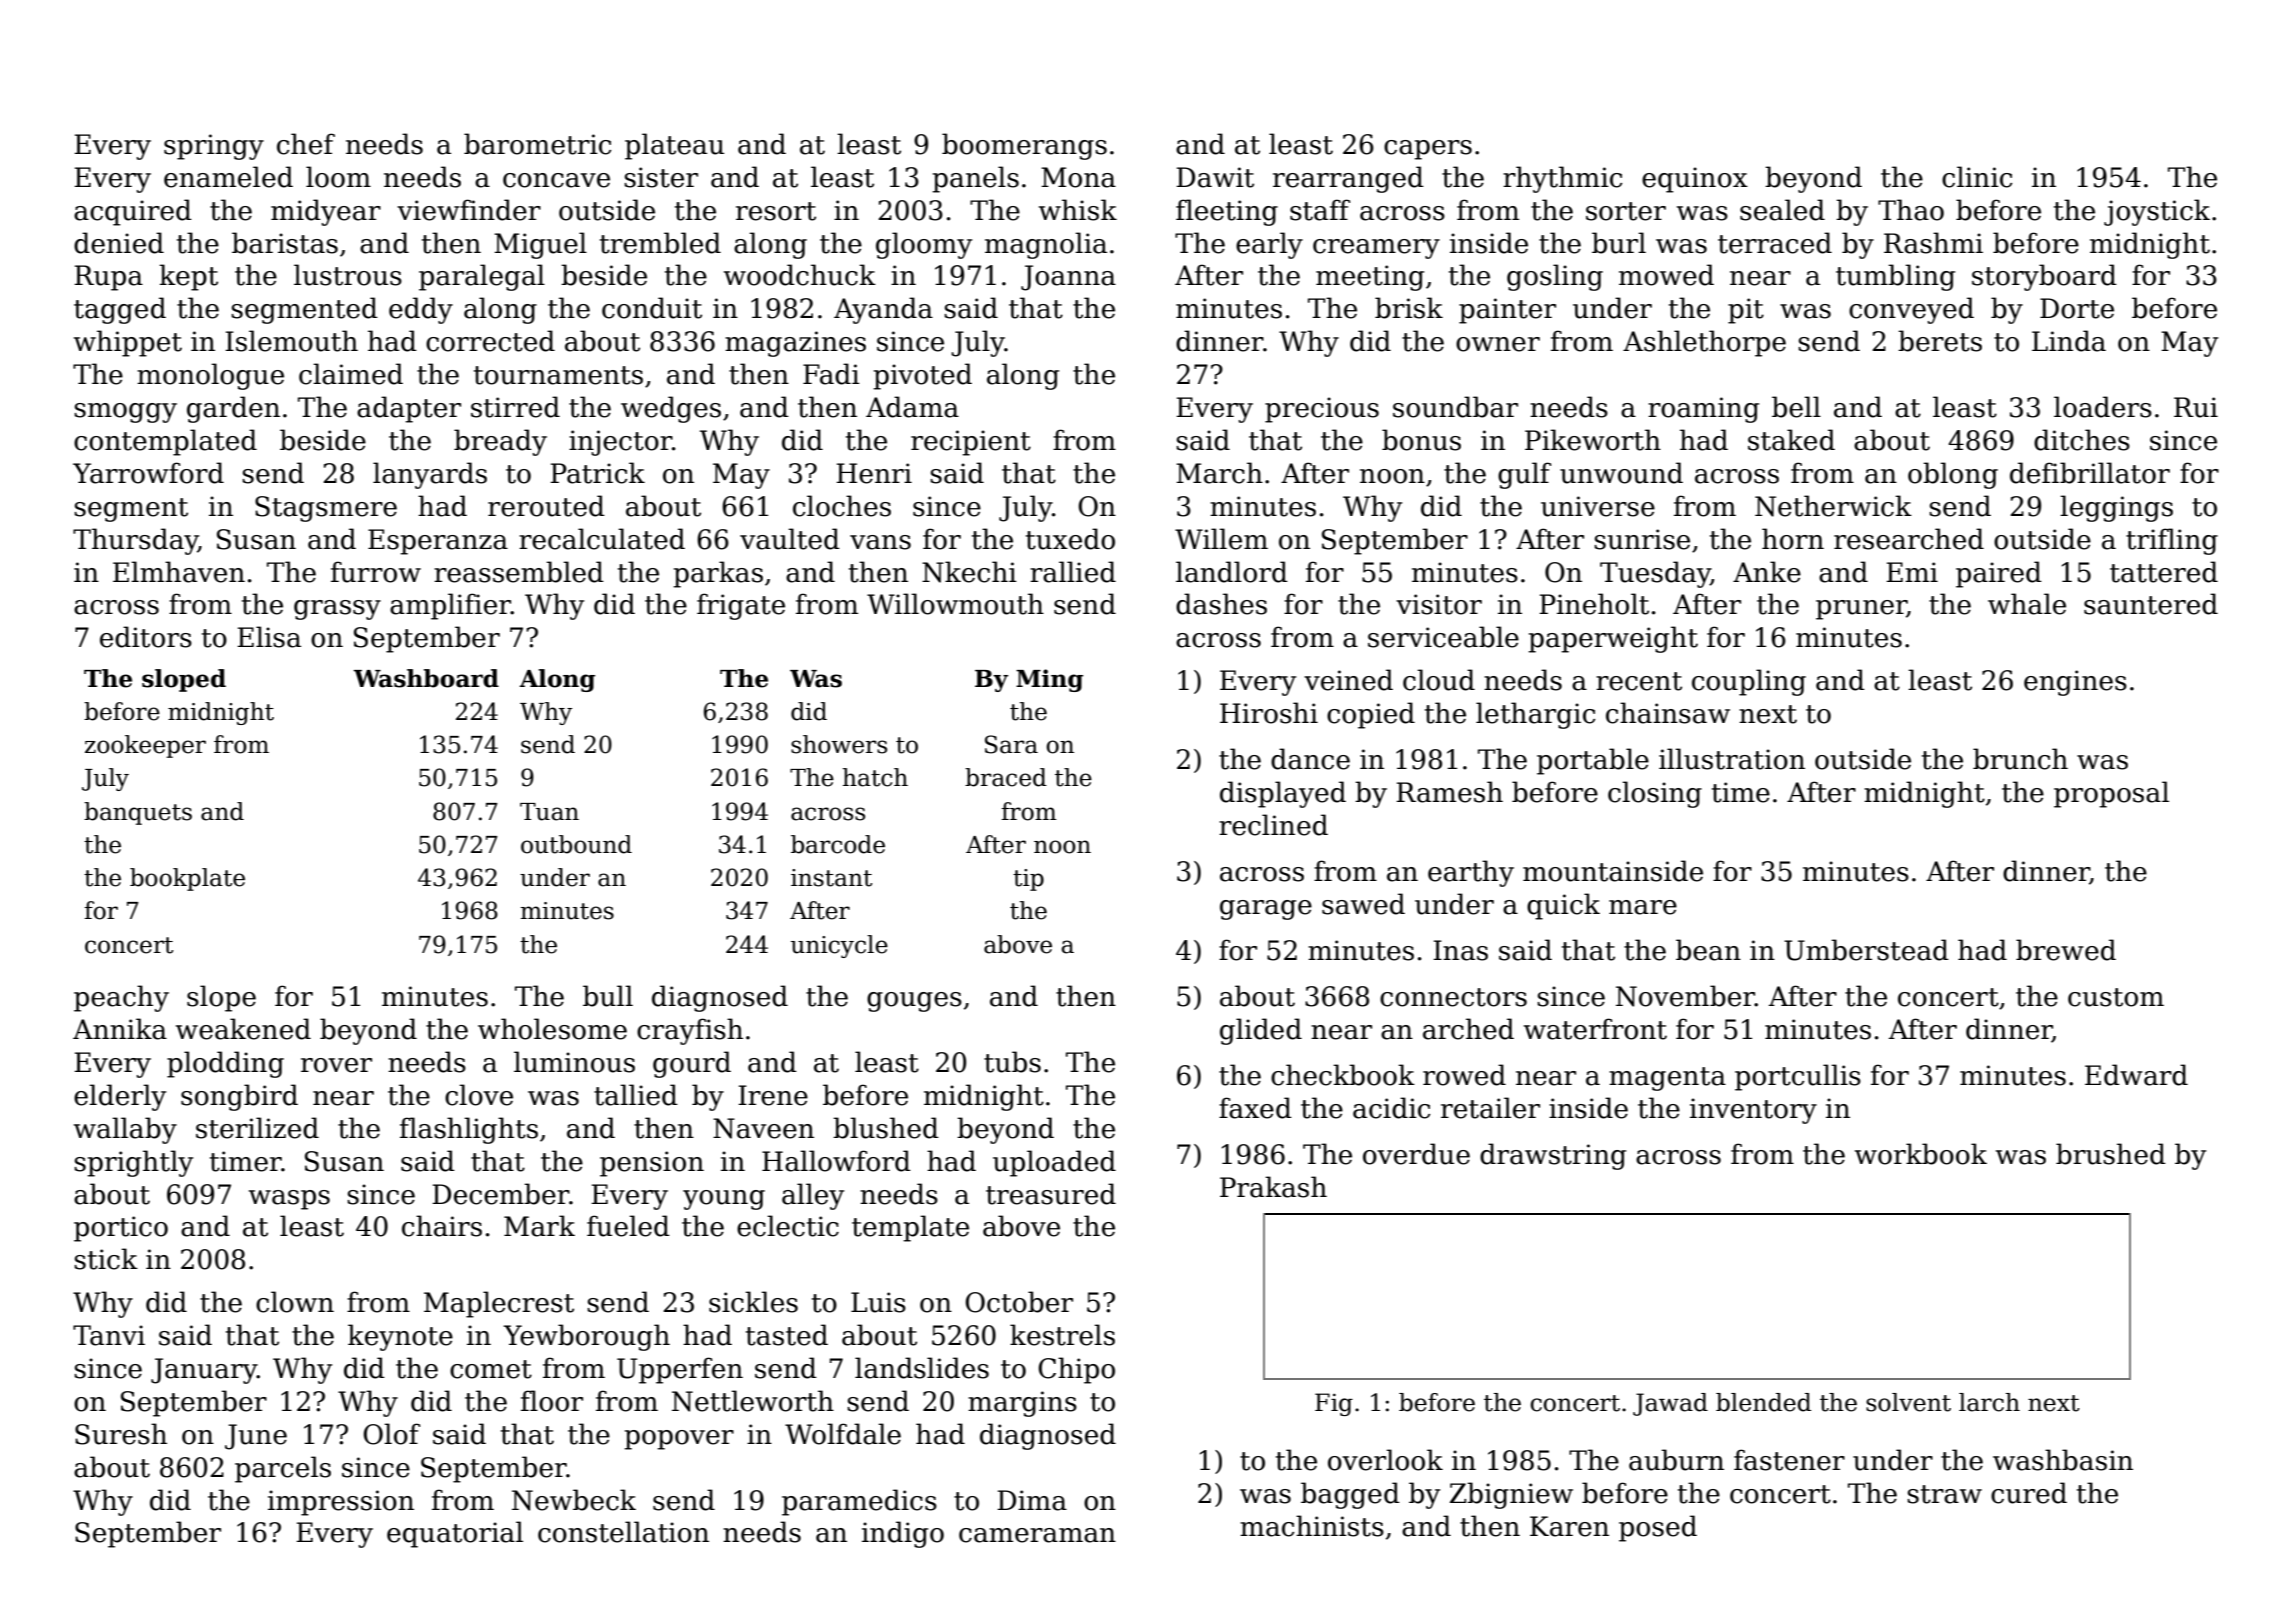 This document has width=2292, height=1620. What do you see at coordinates (1232, 572) in the document?
I see `landlord` at bounding box center [1232, 572].
